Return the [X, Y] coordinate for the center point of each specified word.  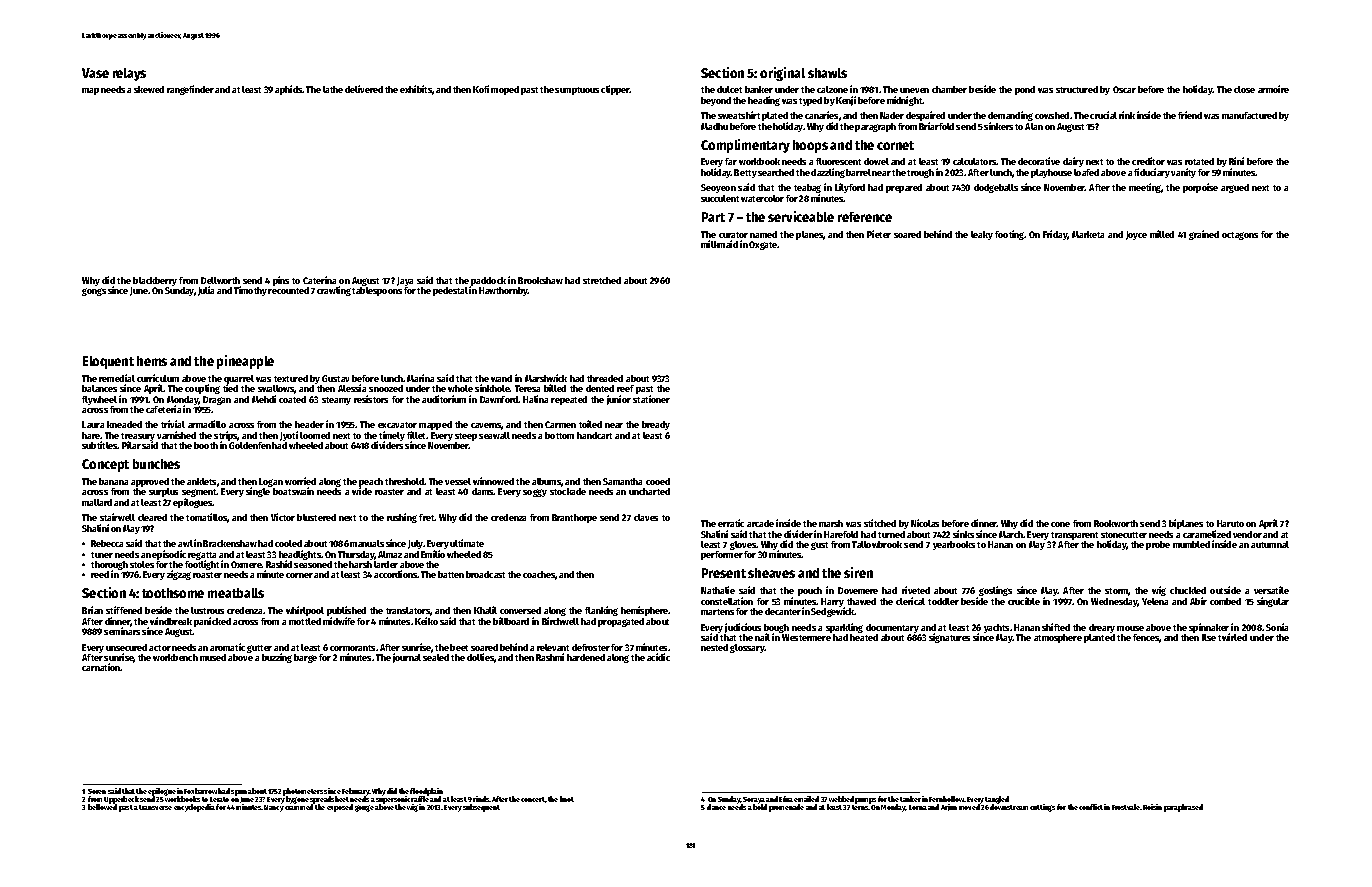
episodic [169, 555]
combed [1225, 601]
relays [129, 74]
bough [776, 628]
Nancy [274, 808]
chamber [949, 89]
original [782, 74]
